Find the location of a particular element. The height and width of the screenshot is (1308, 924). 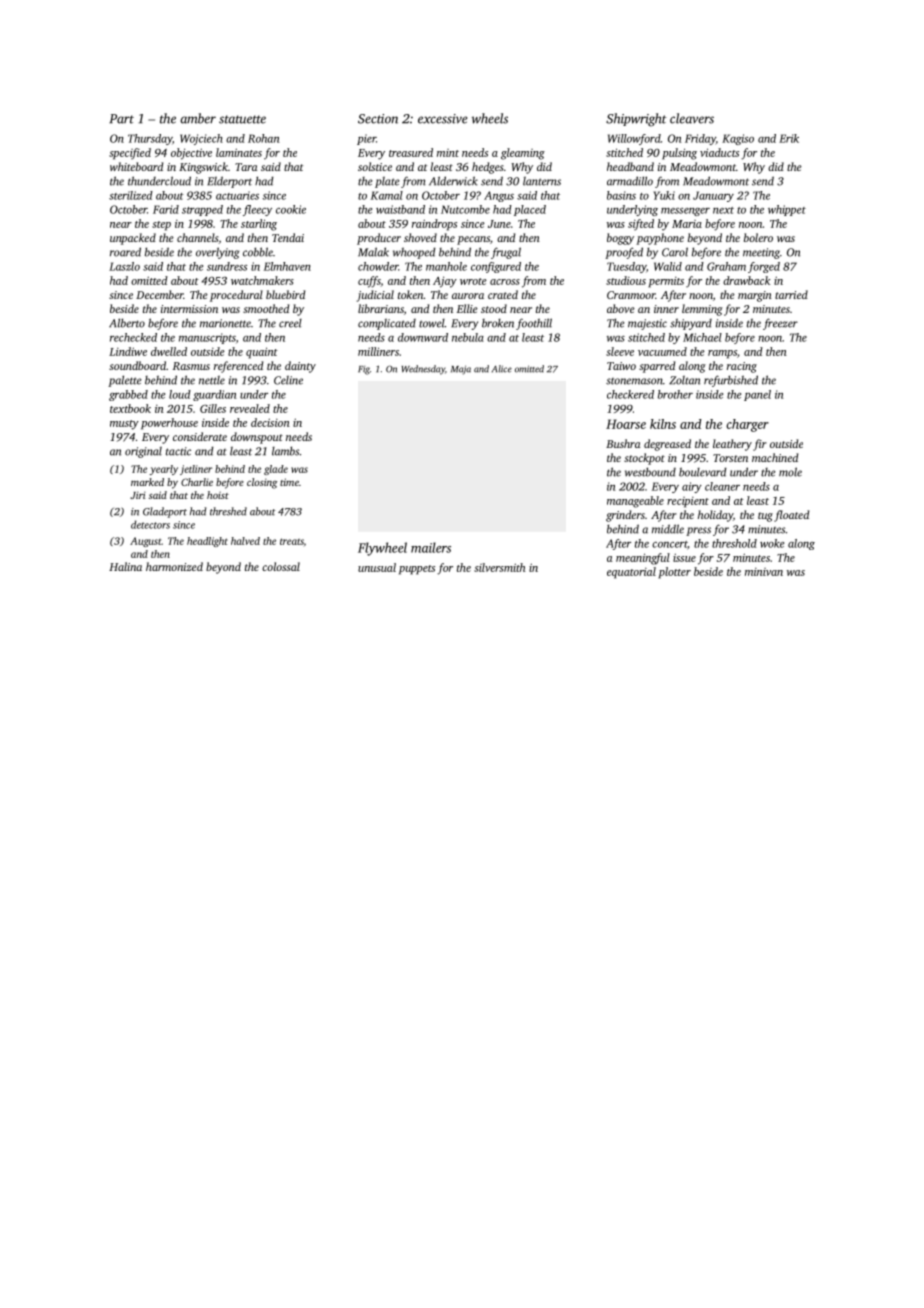

wheels is located at coordinates (490, 118).
